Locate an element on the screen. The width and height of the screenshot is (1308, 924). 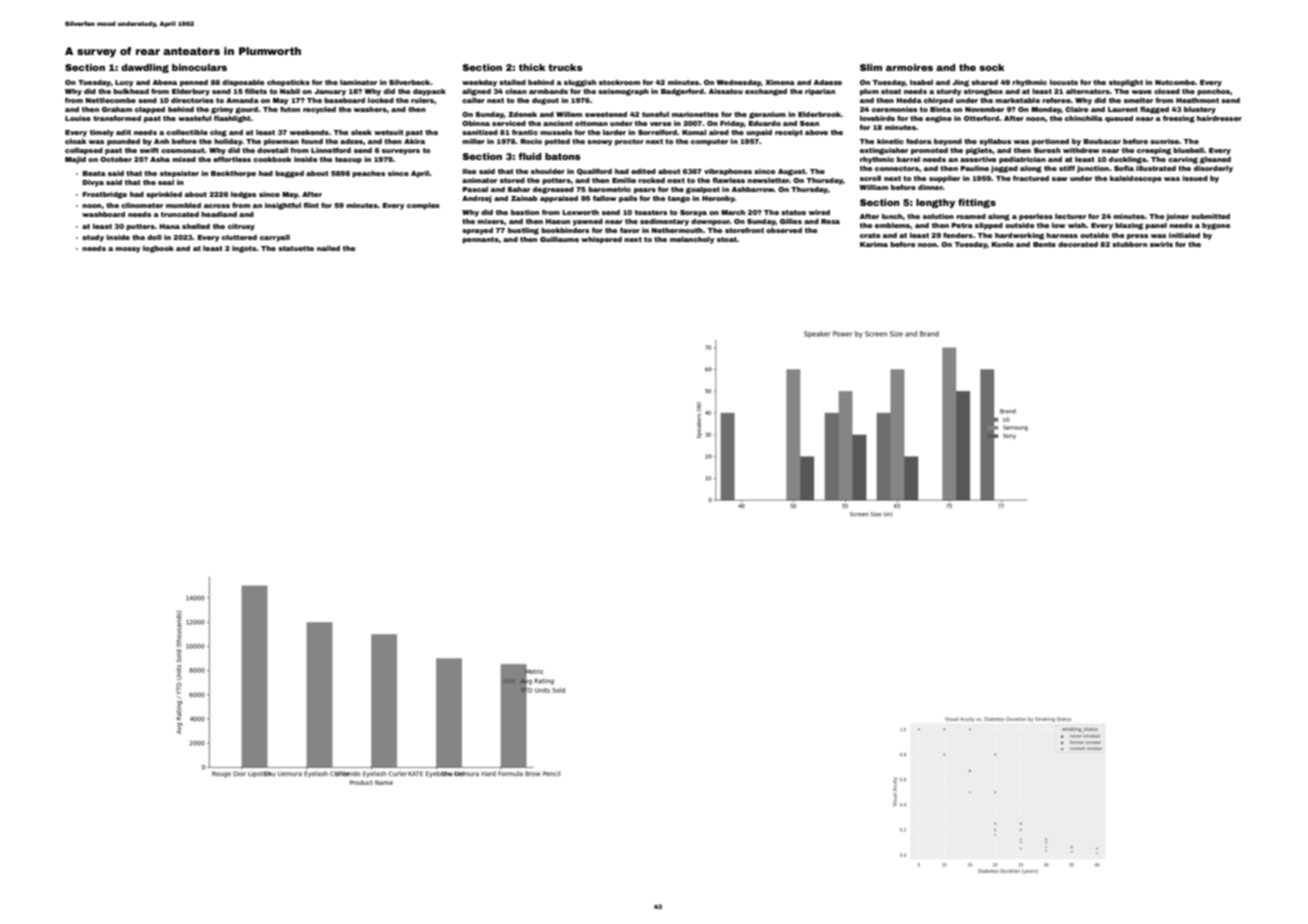
ingots is located at coordinates (244, 249).
